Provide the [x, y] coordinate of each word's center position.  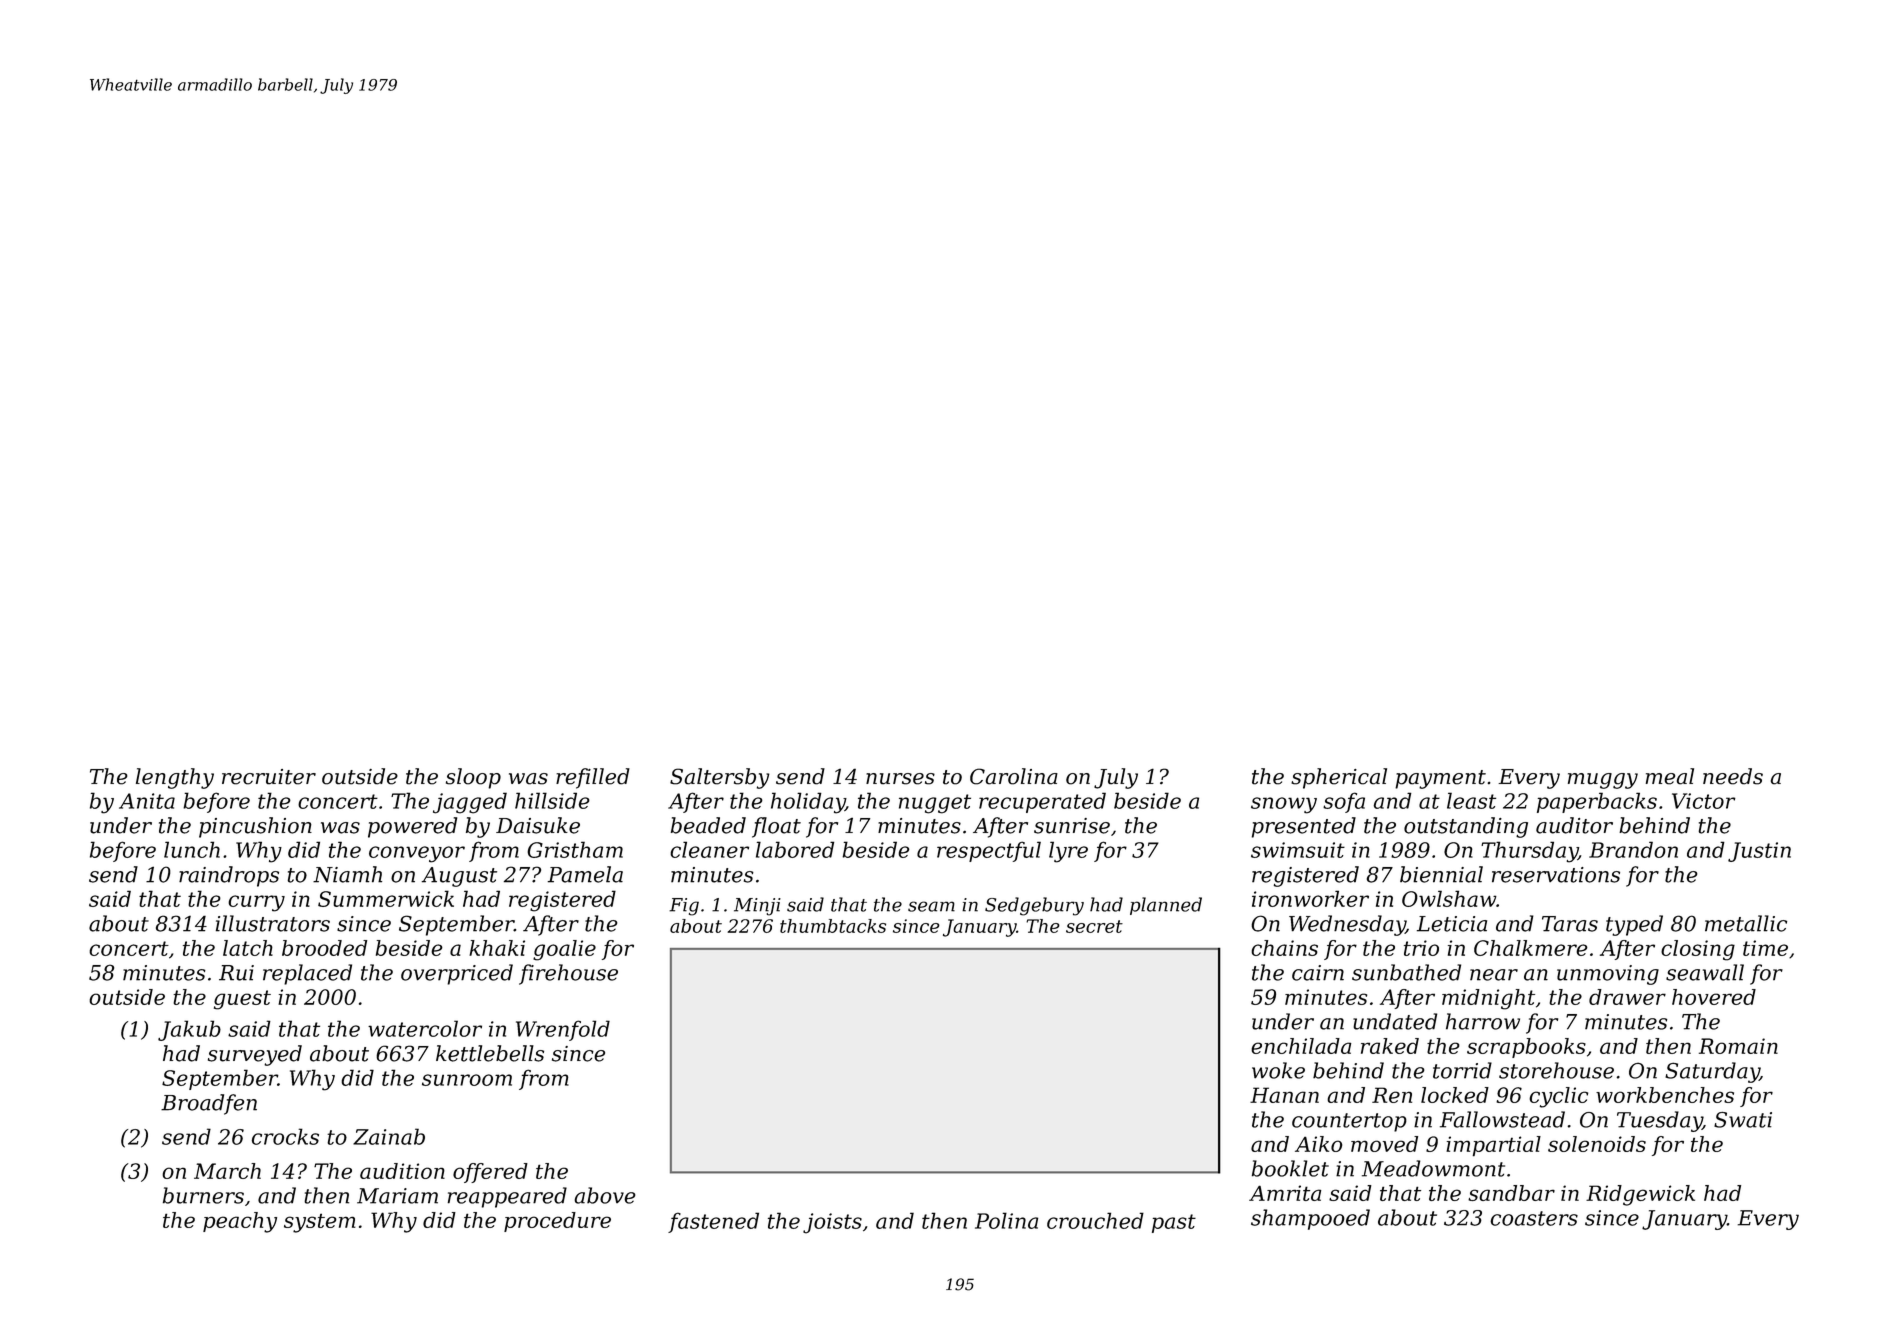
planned [1166, 906]
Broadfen [209, 1104]
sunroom [467, 1080]
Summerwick [386, 898]
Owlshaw [1449, 898]
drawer [1627, 997]
